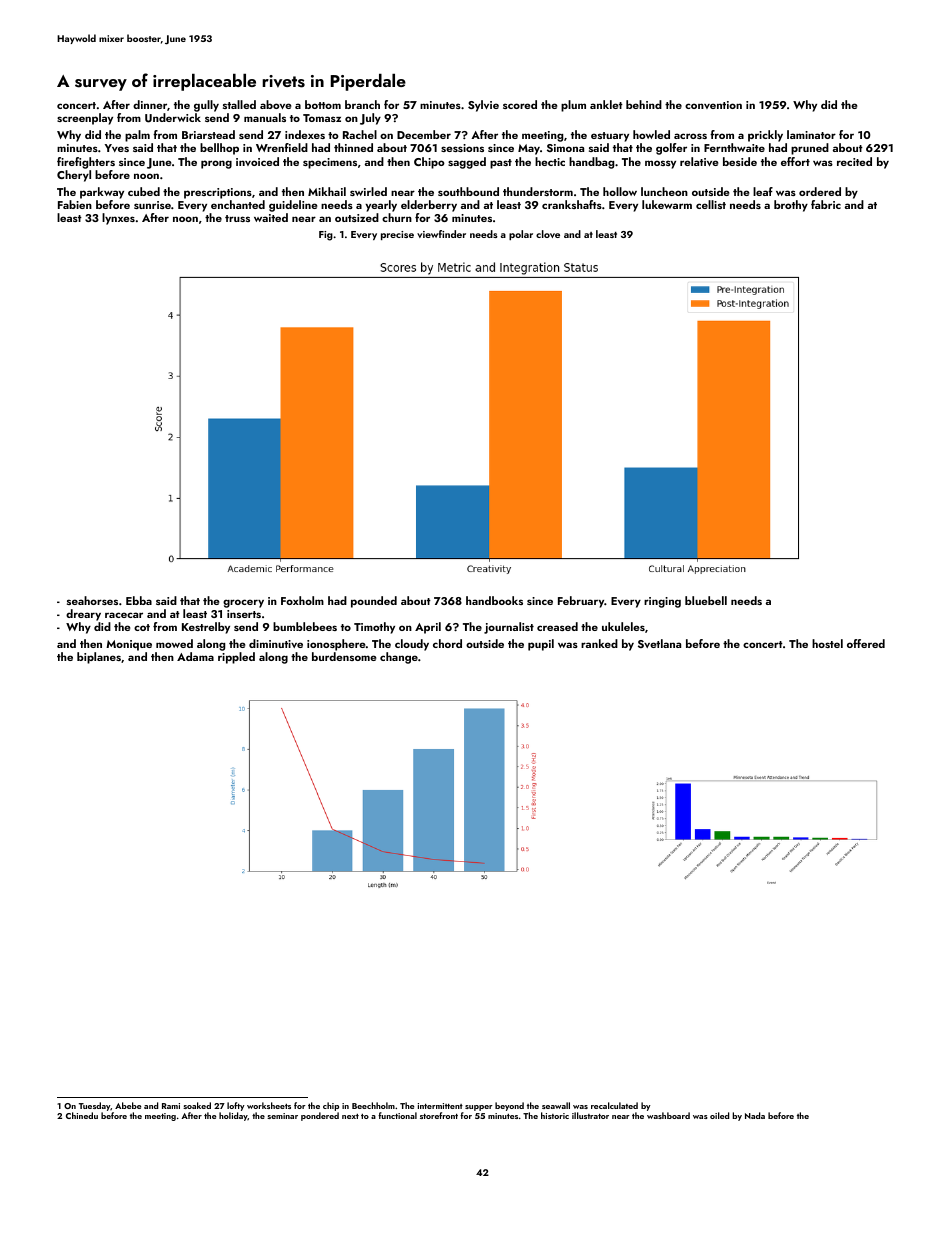  I want to click on Rami, so click(171, 1106).
